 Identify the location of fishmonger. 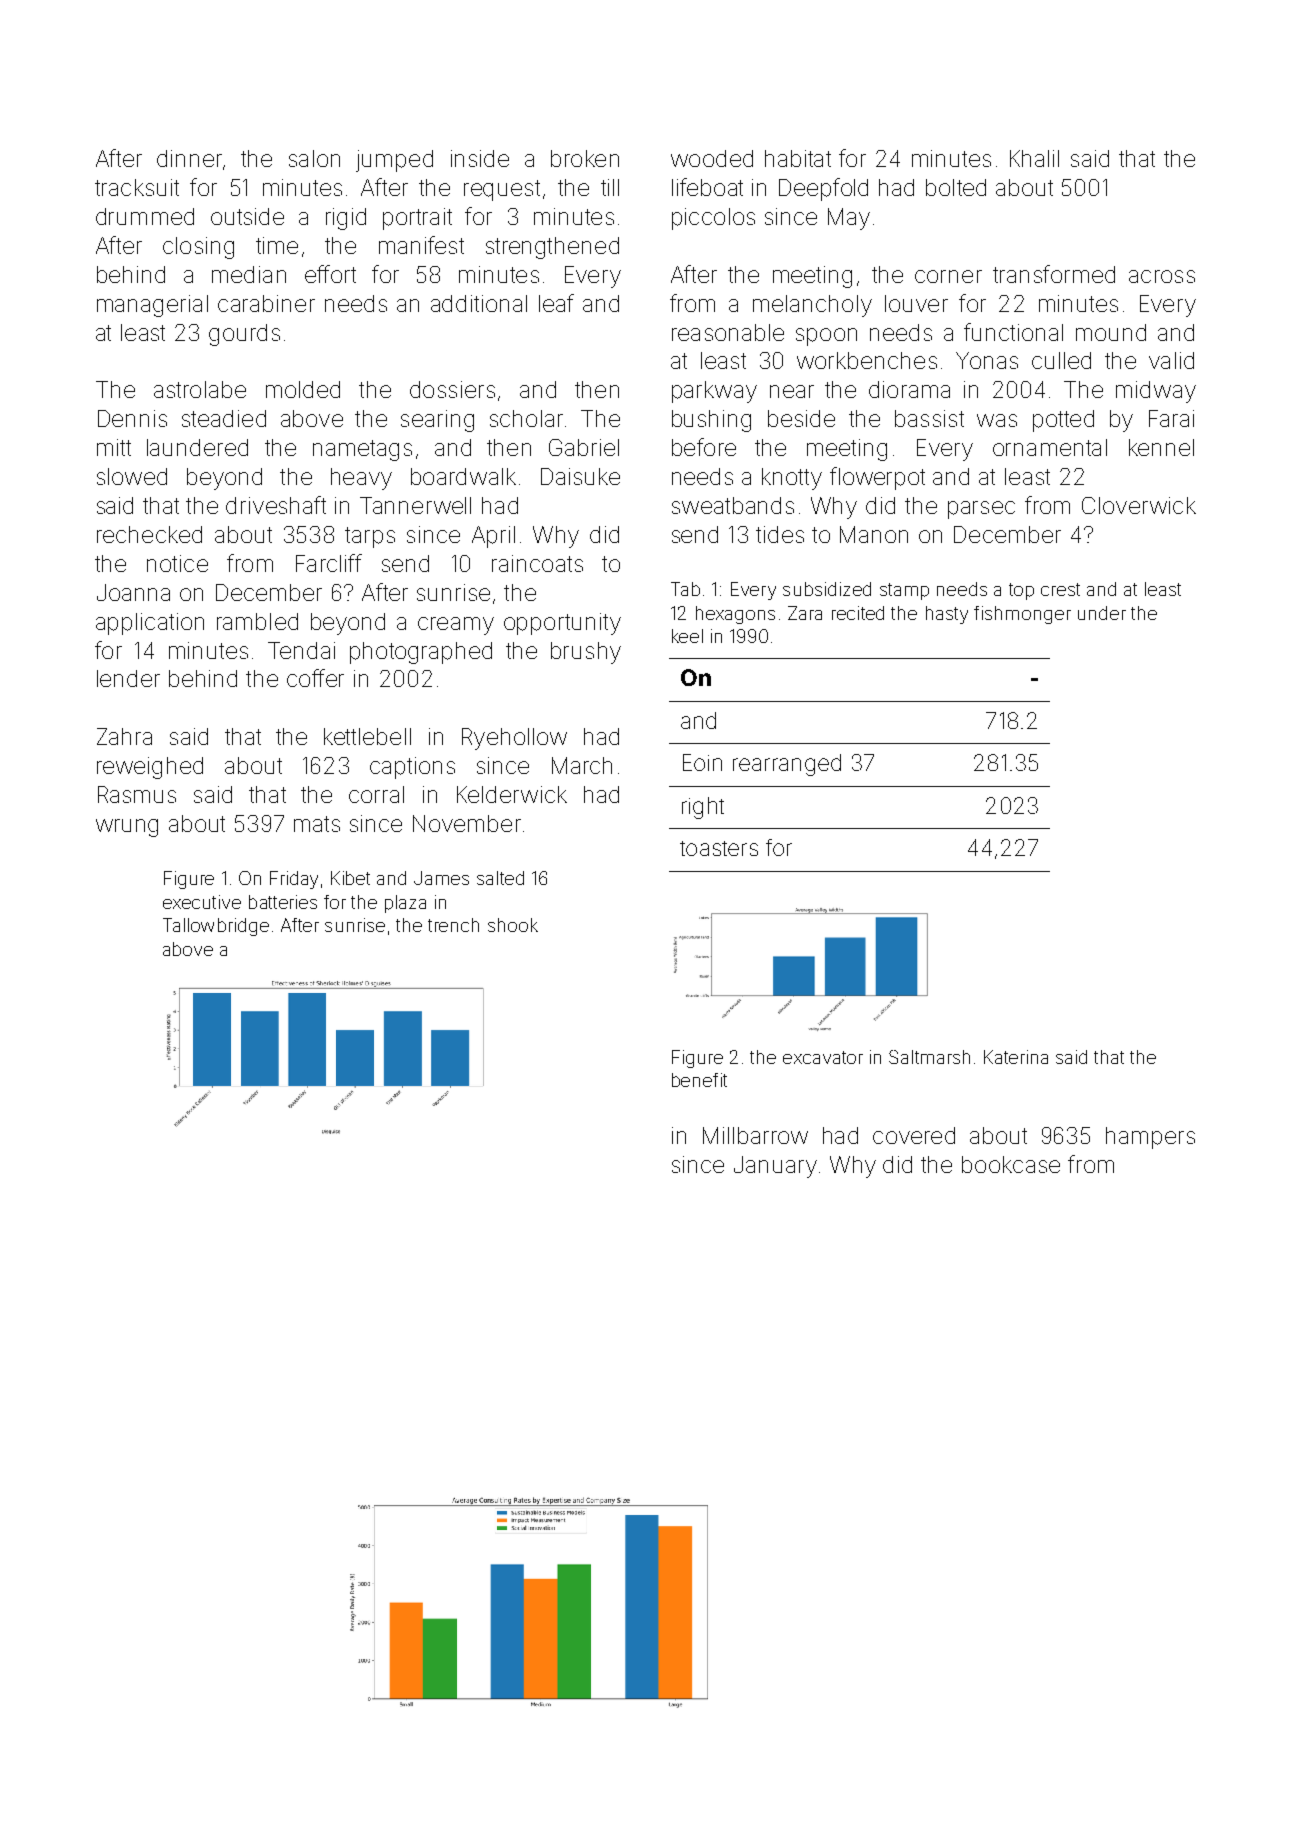
(1022, 615).
